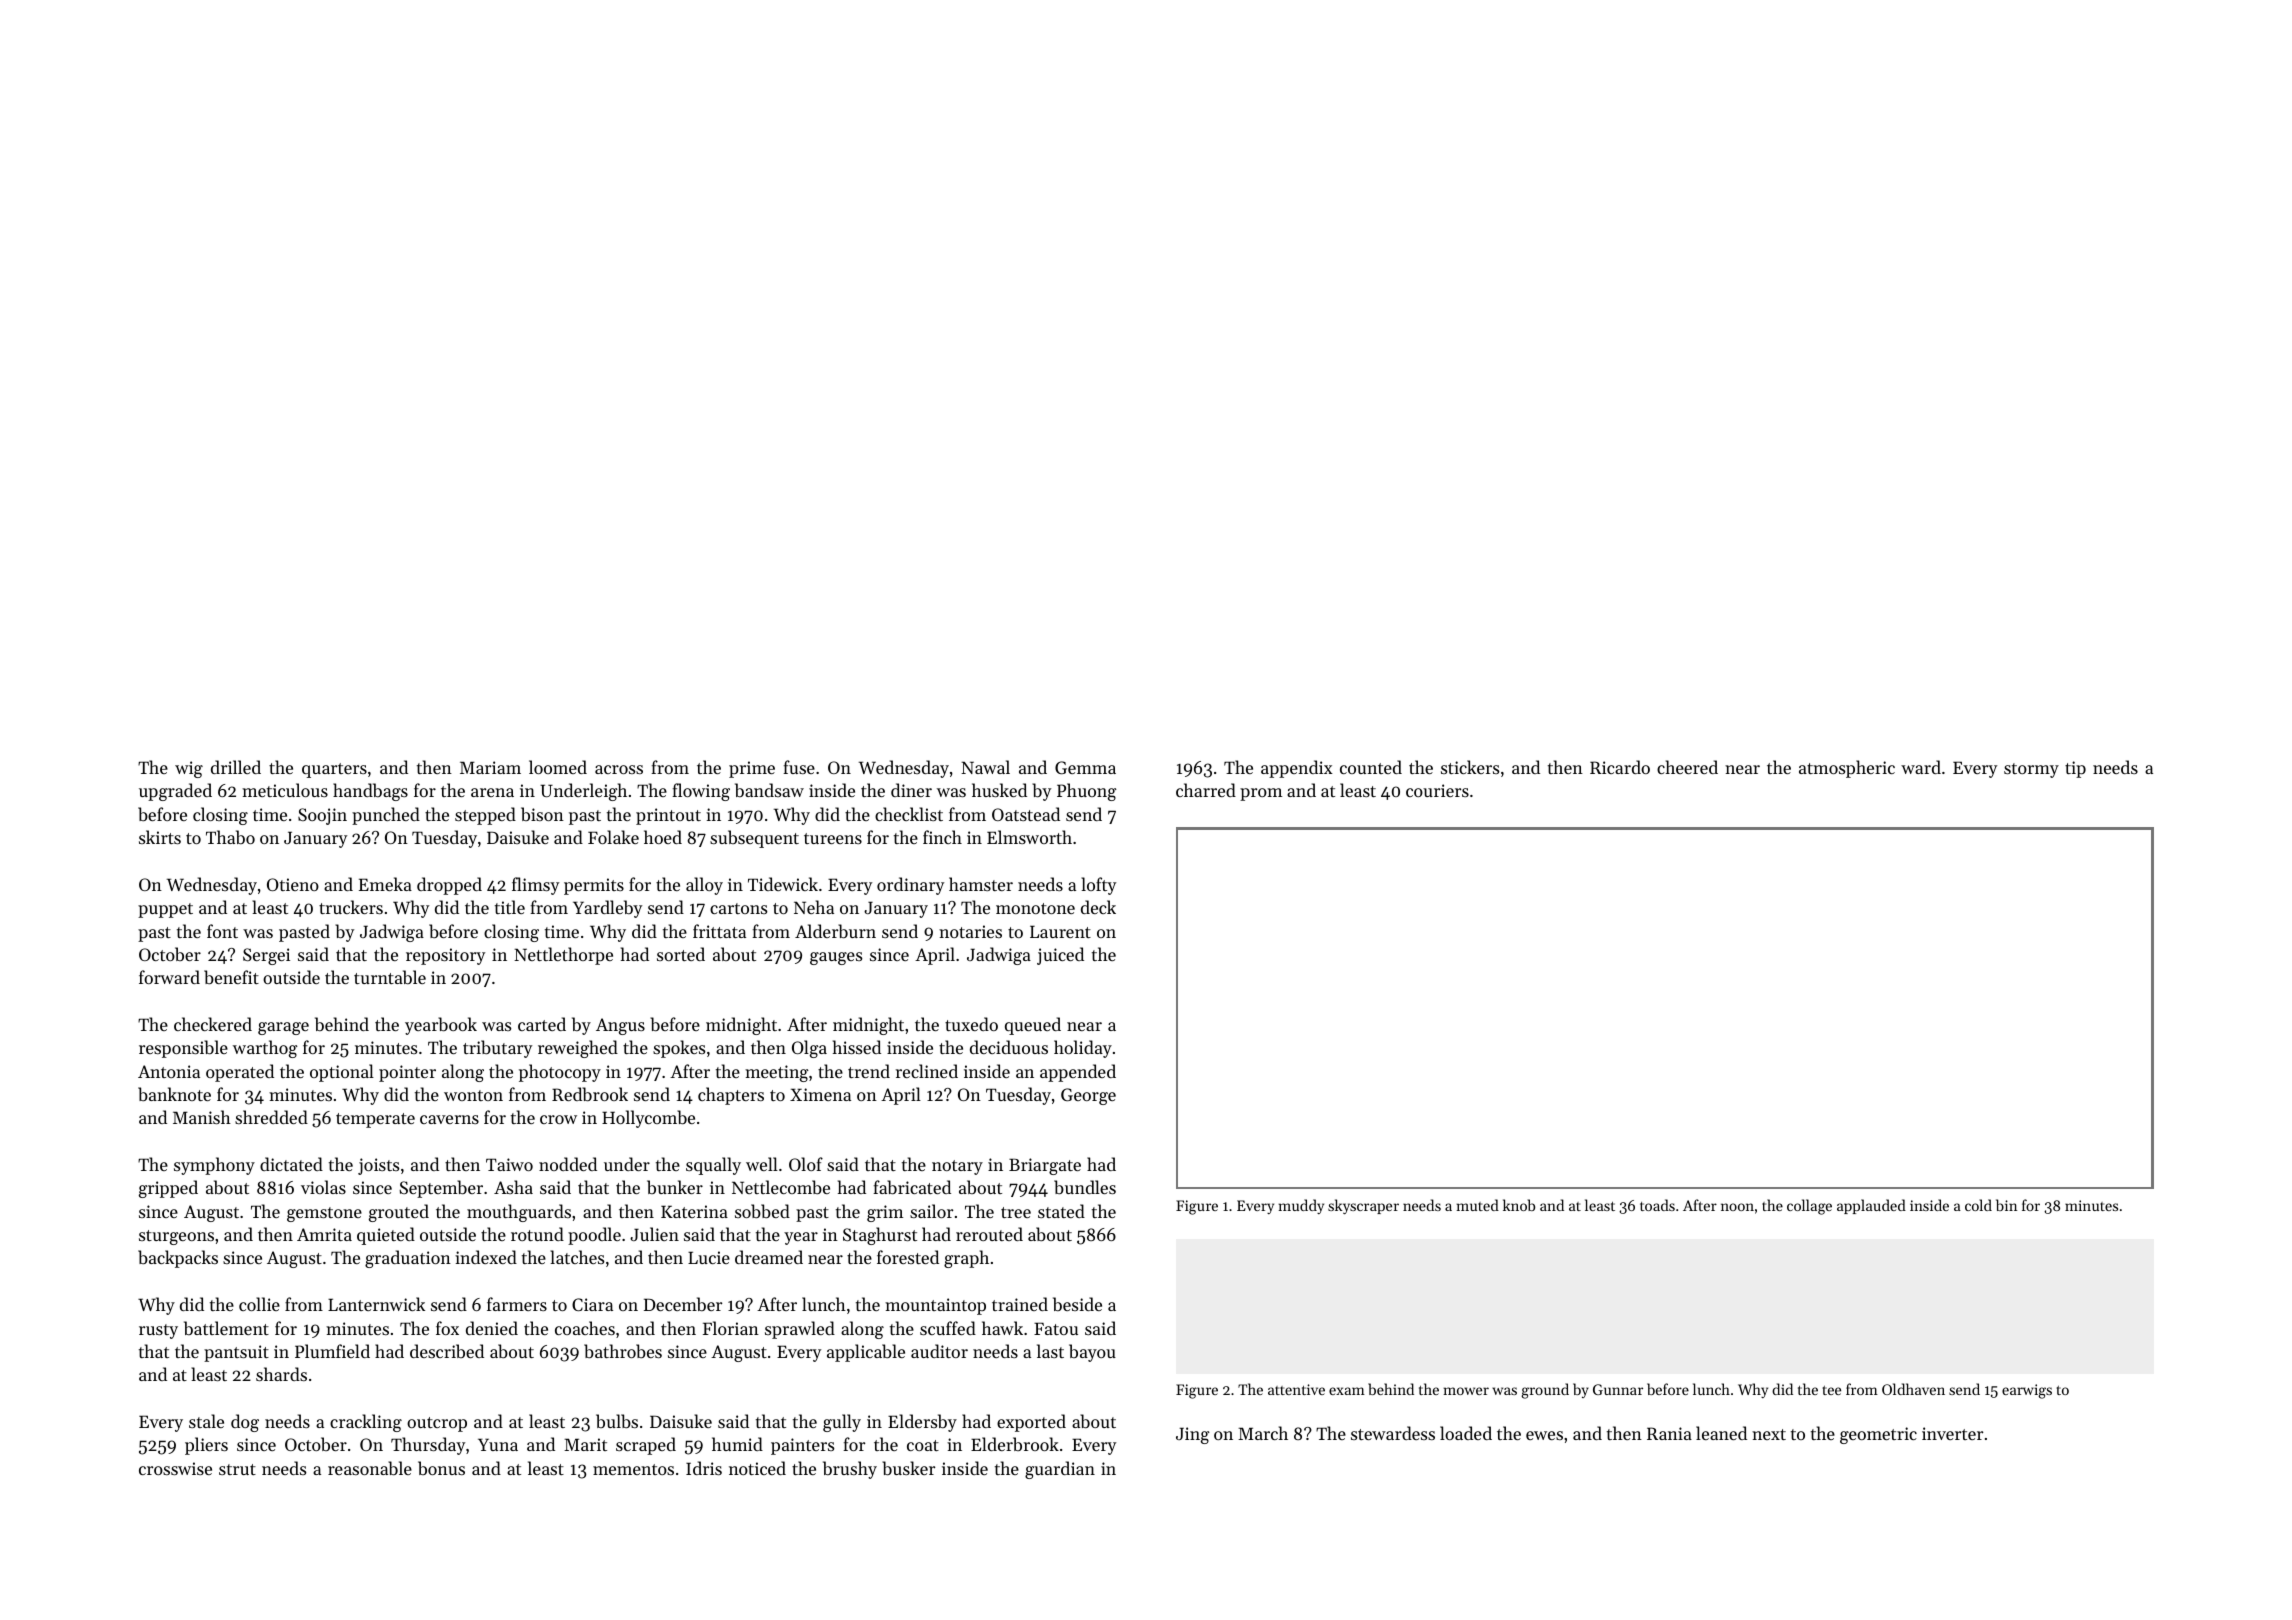  I want to click on bundles, so click(1085, 1187).
